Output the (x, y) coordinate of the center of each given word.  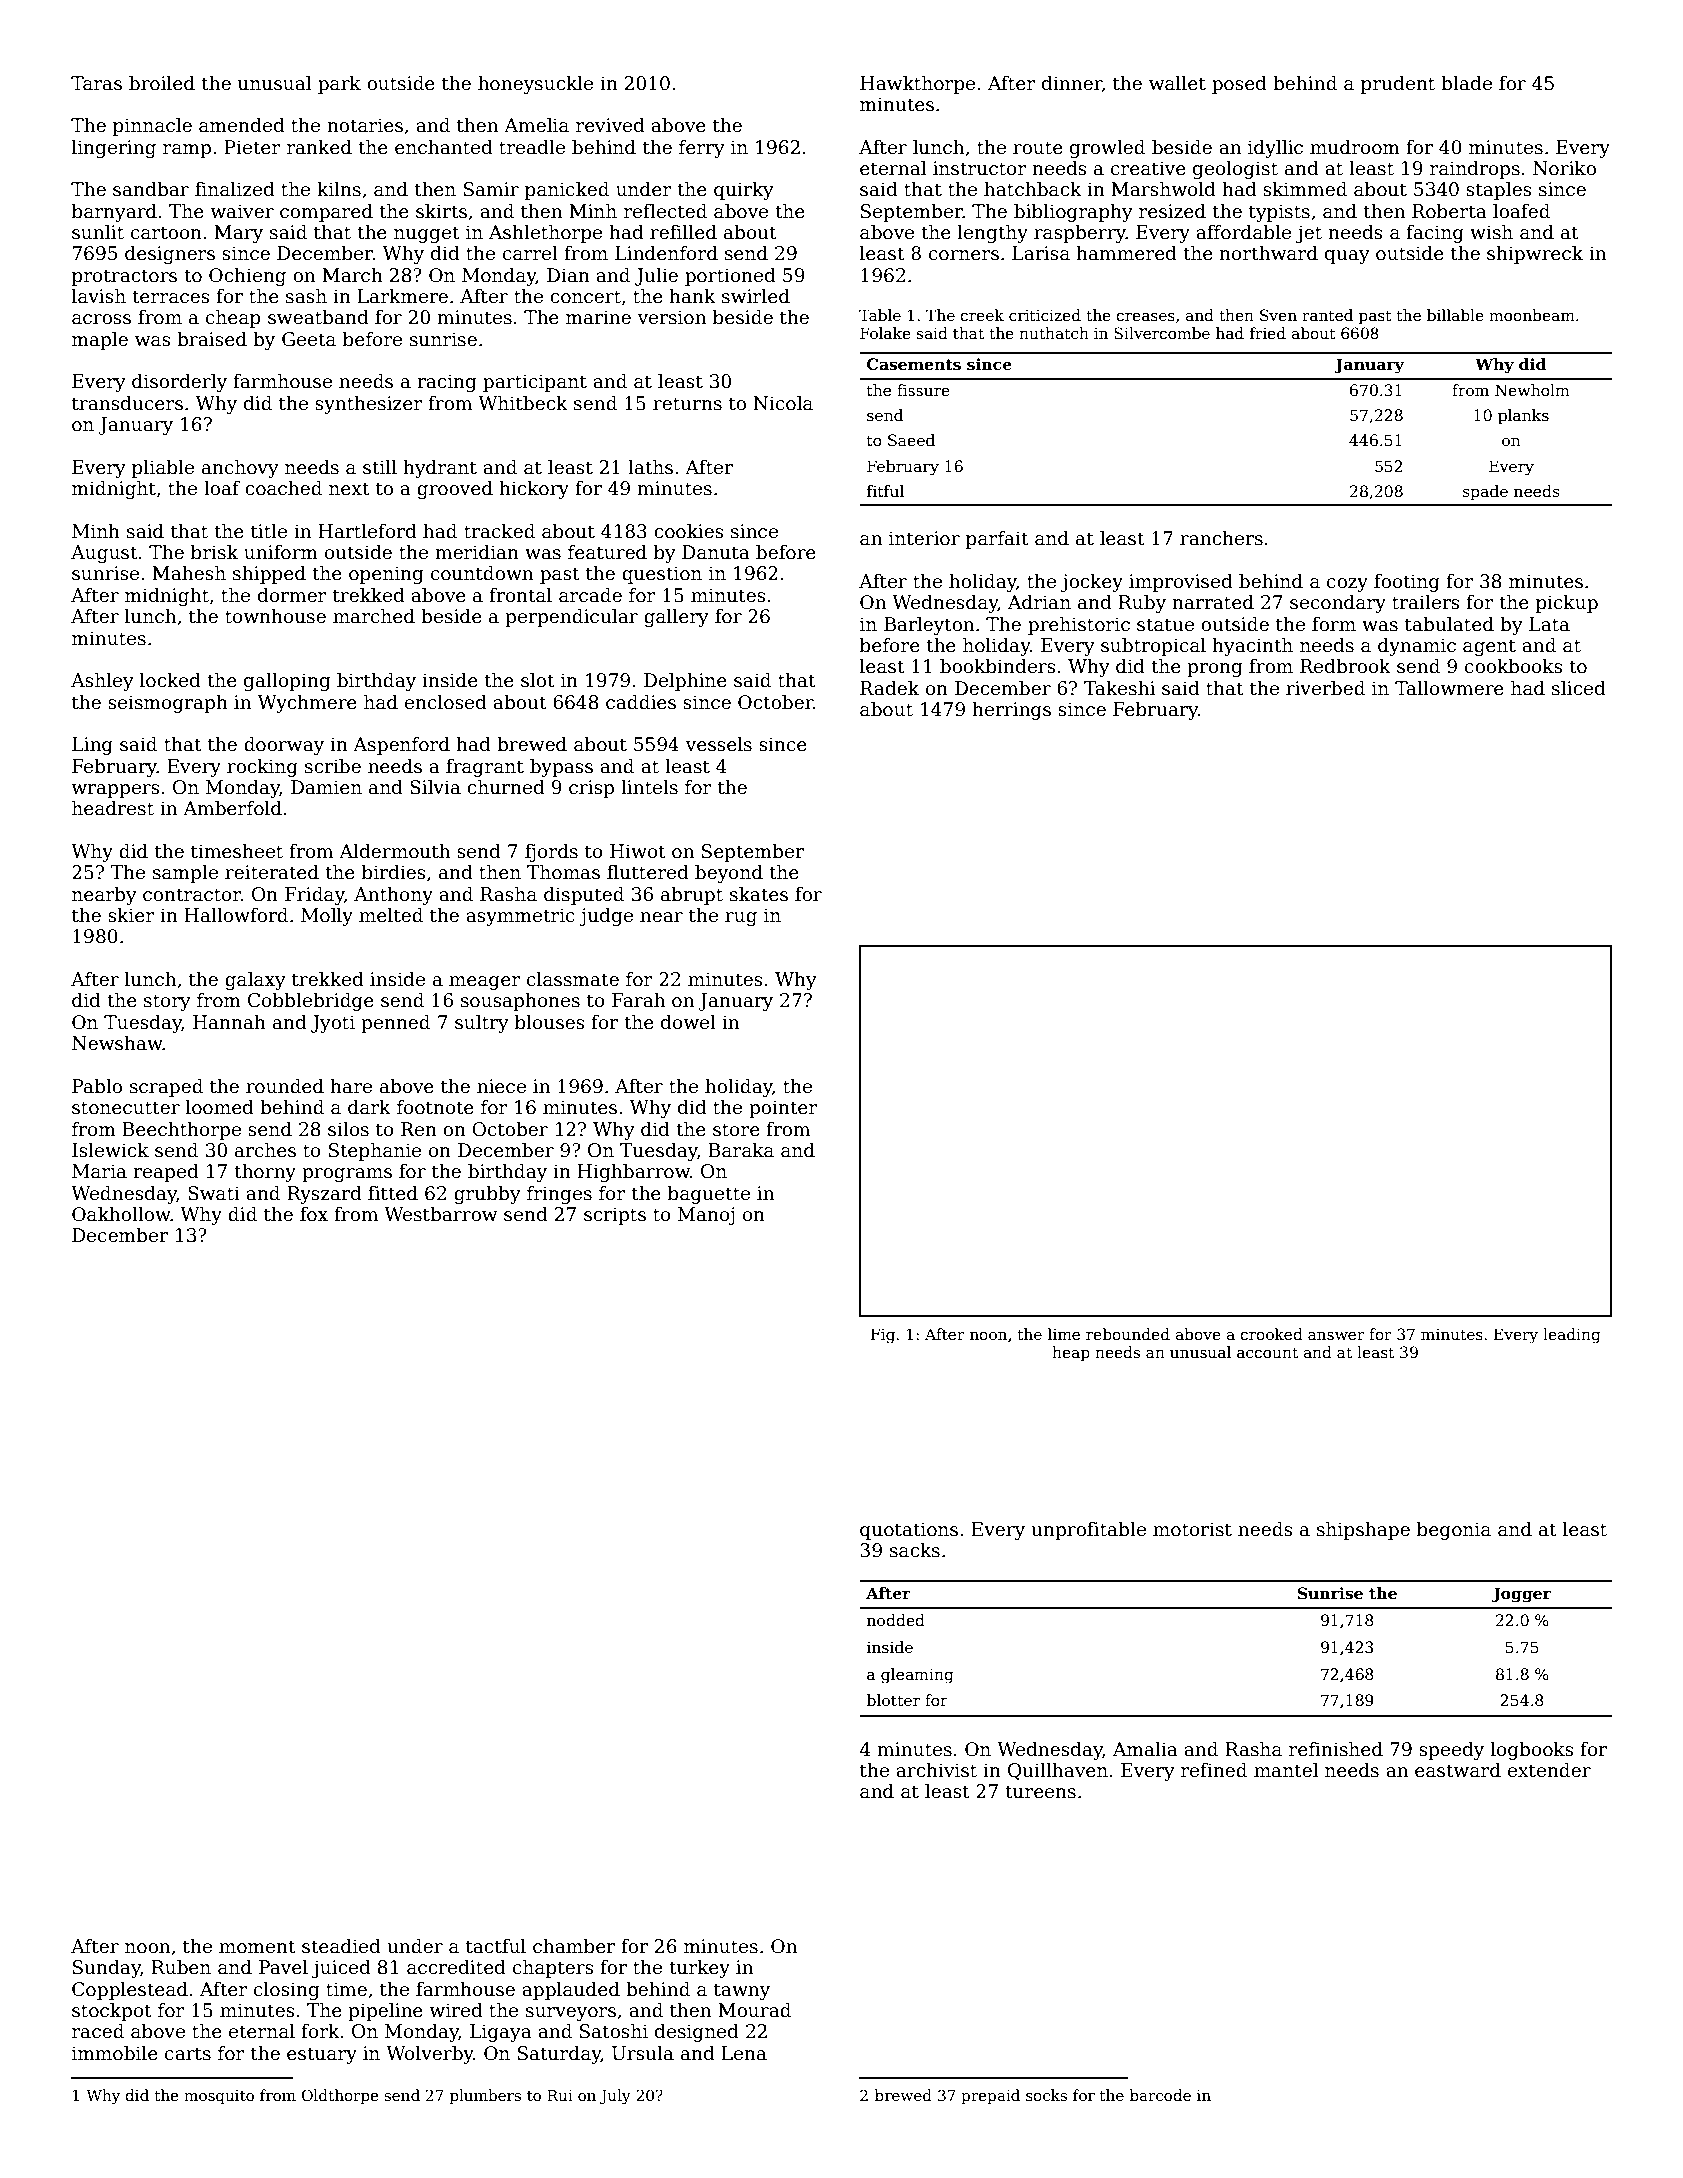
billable (1455, 315)
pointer (783, 1109)
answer (1336, 1336)
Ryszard (324, 1194)
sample (185, 873)
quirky (744, 190)
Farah (638, 1000)
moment (257, 1947)
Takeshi (1119, 688)
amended (242, 125)
